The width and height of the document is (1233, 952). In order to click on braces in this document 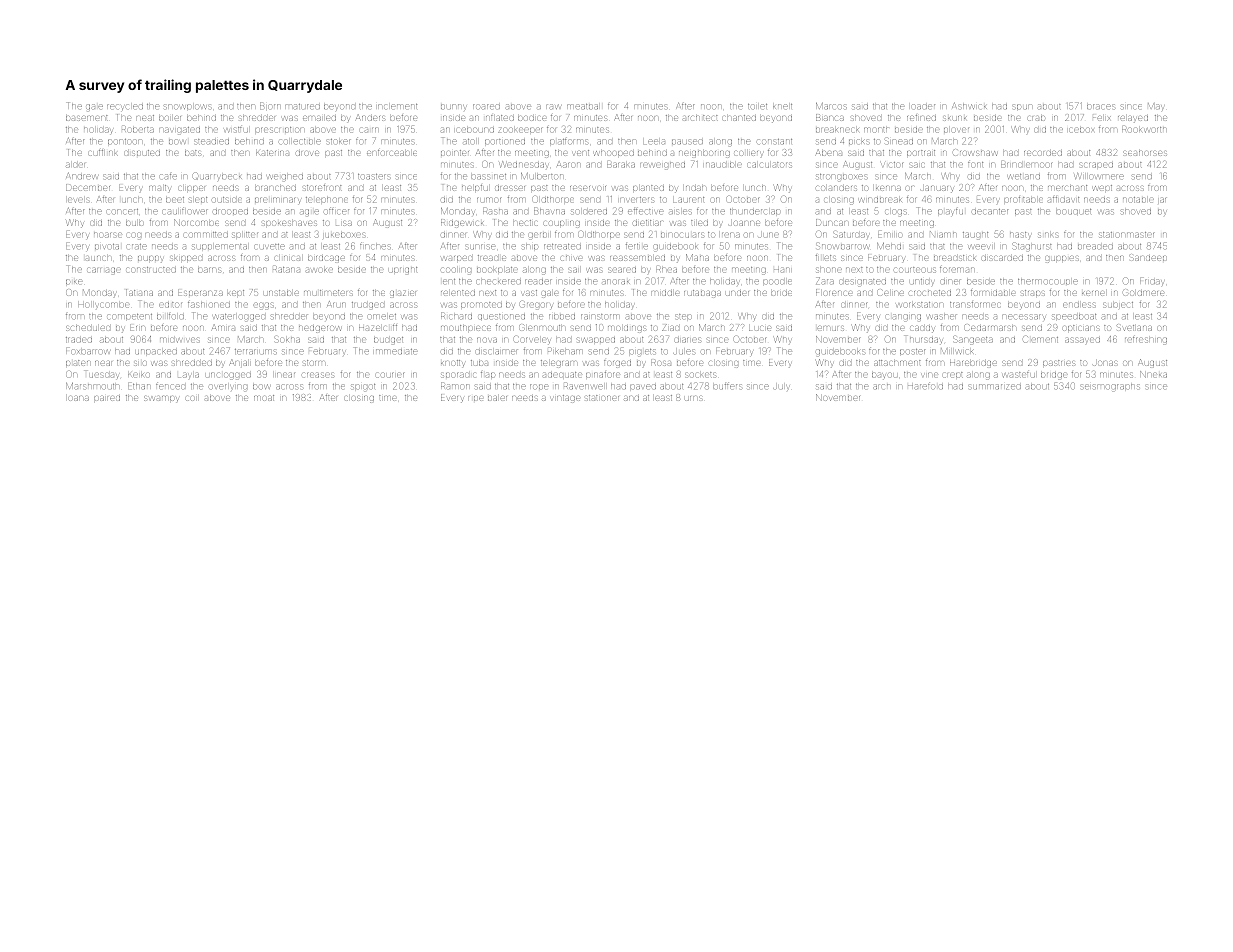, I will do `click(1101, 106)`.
